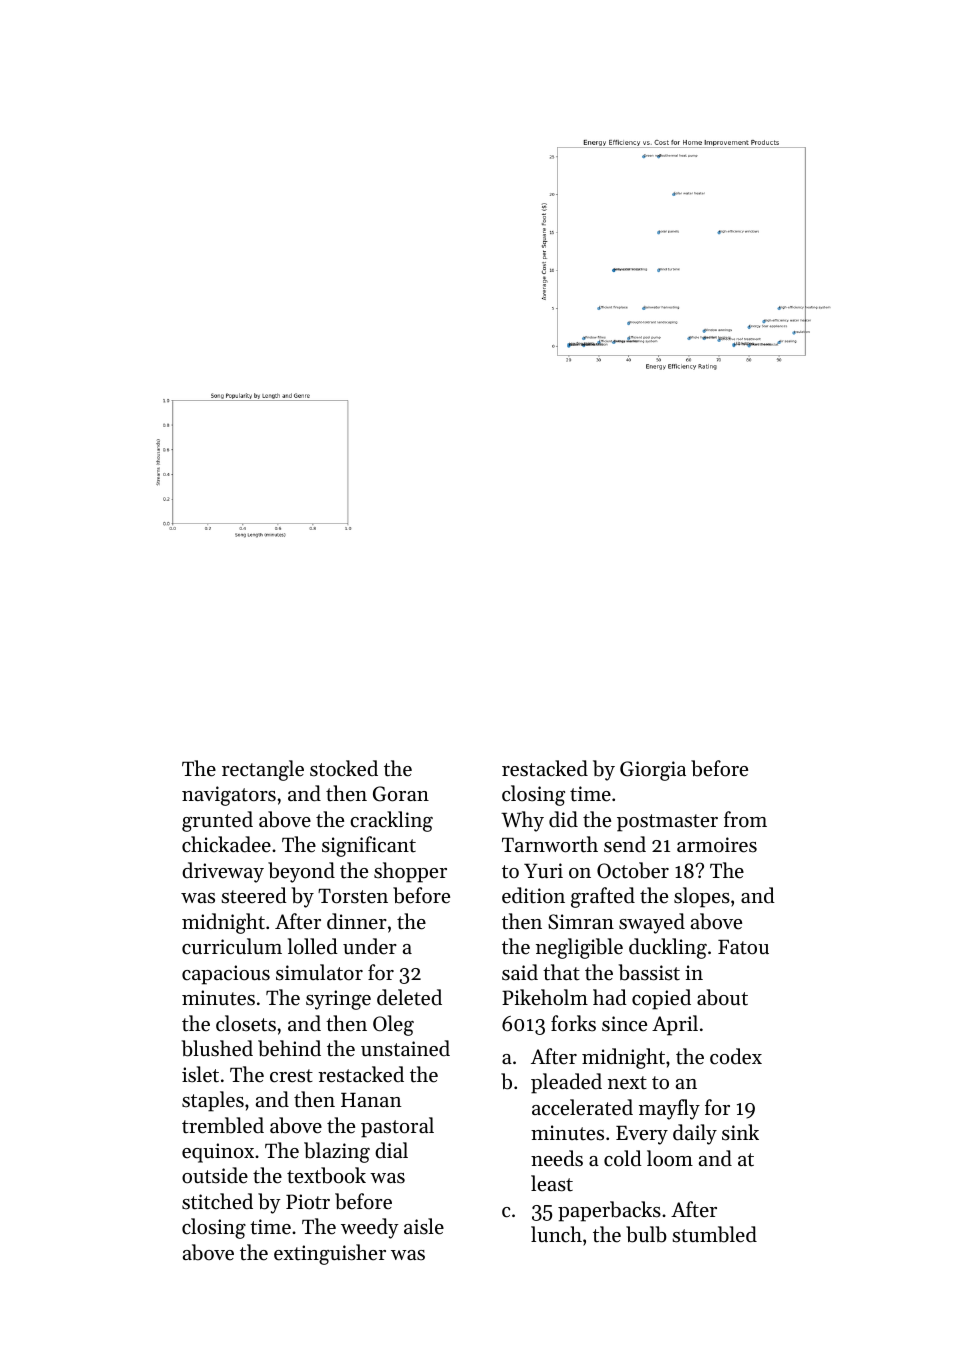 The image size is (957, 1359). What do you see at coordinates (223, 872) in the page?
I see `driveway` at bounding box center [223, 872].
